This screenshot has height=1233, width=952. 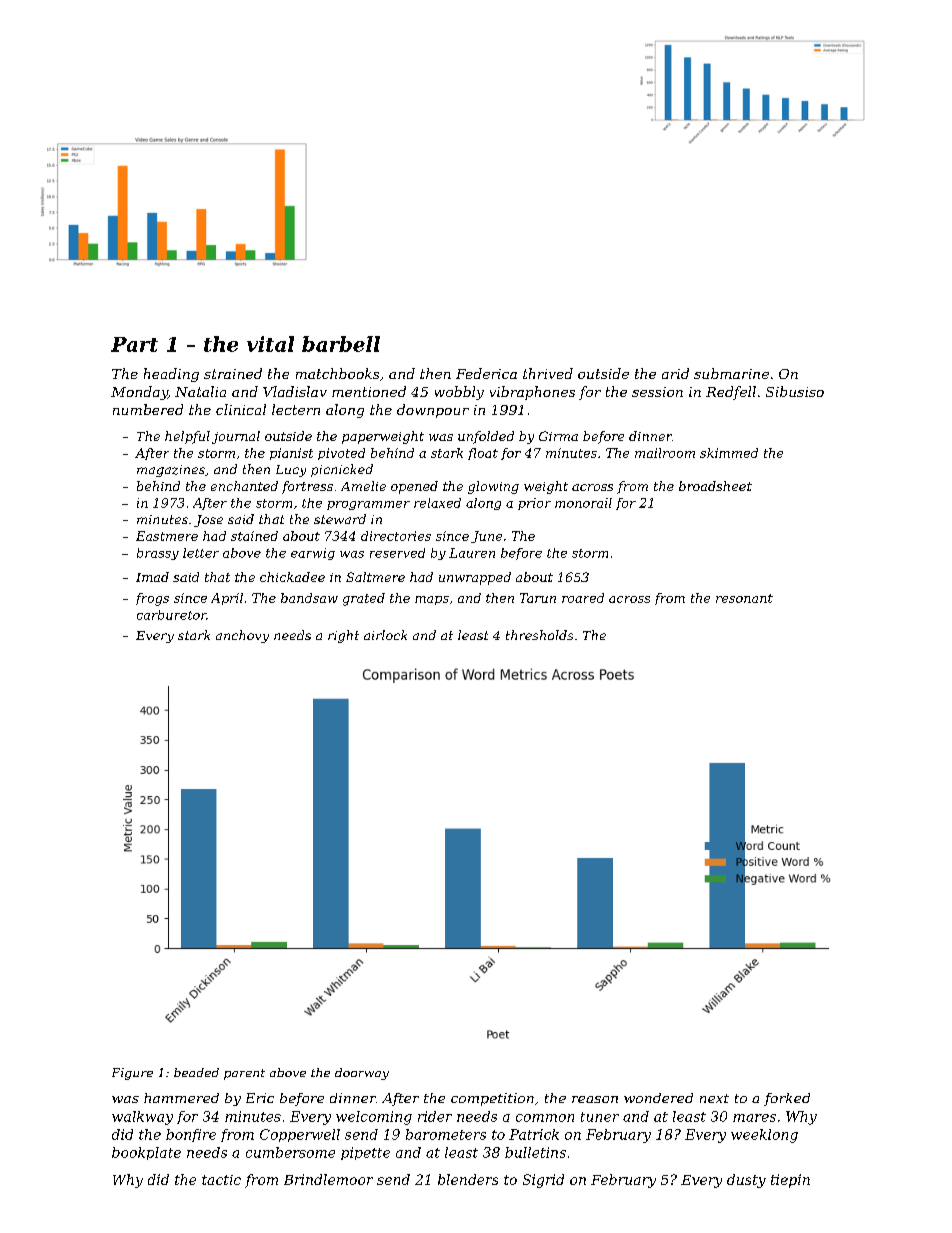 I want to click on blenders, so click(x=468, y=1179).
